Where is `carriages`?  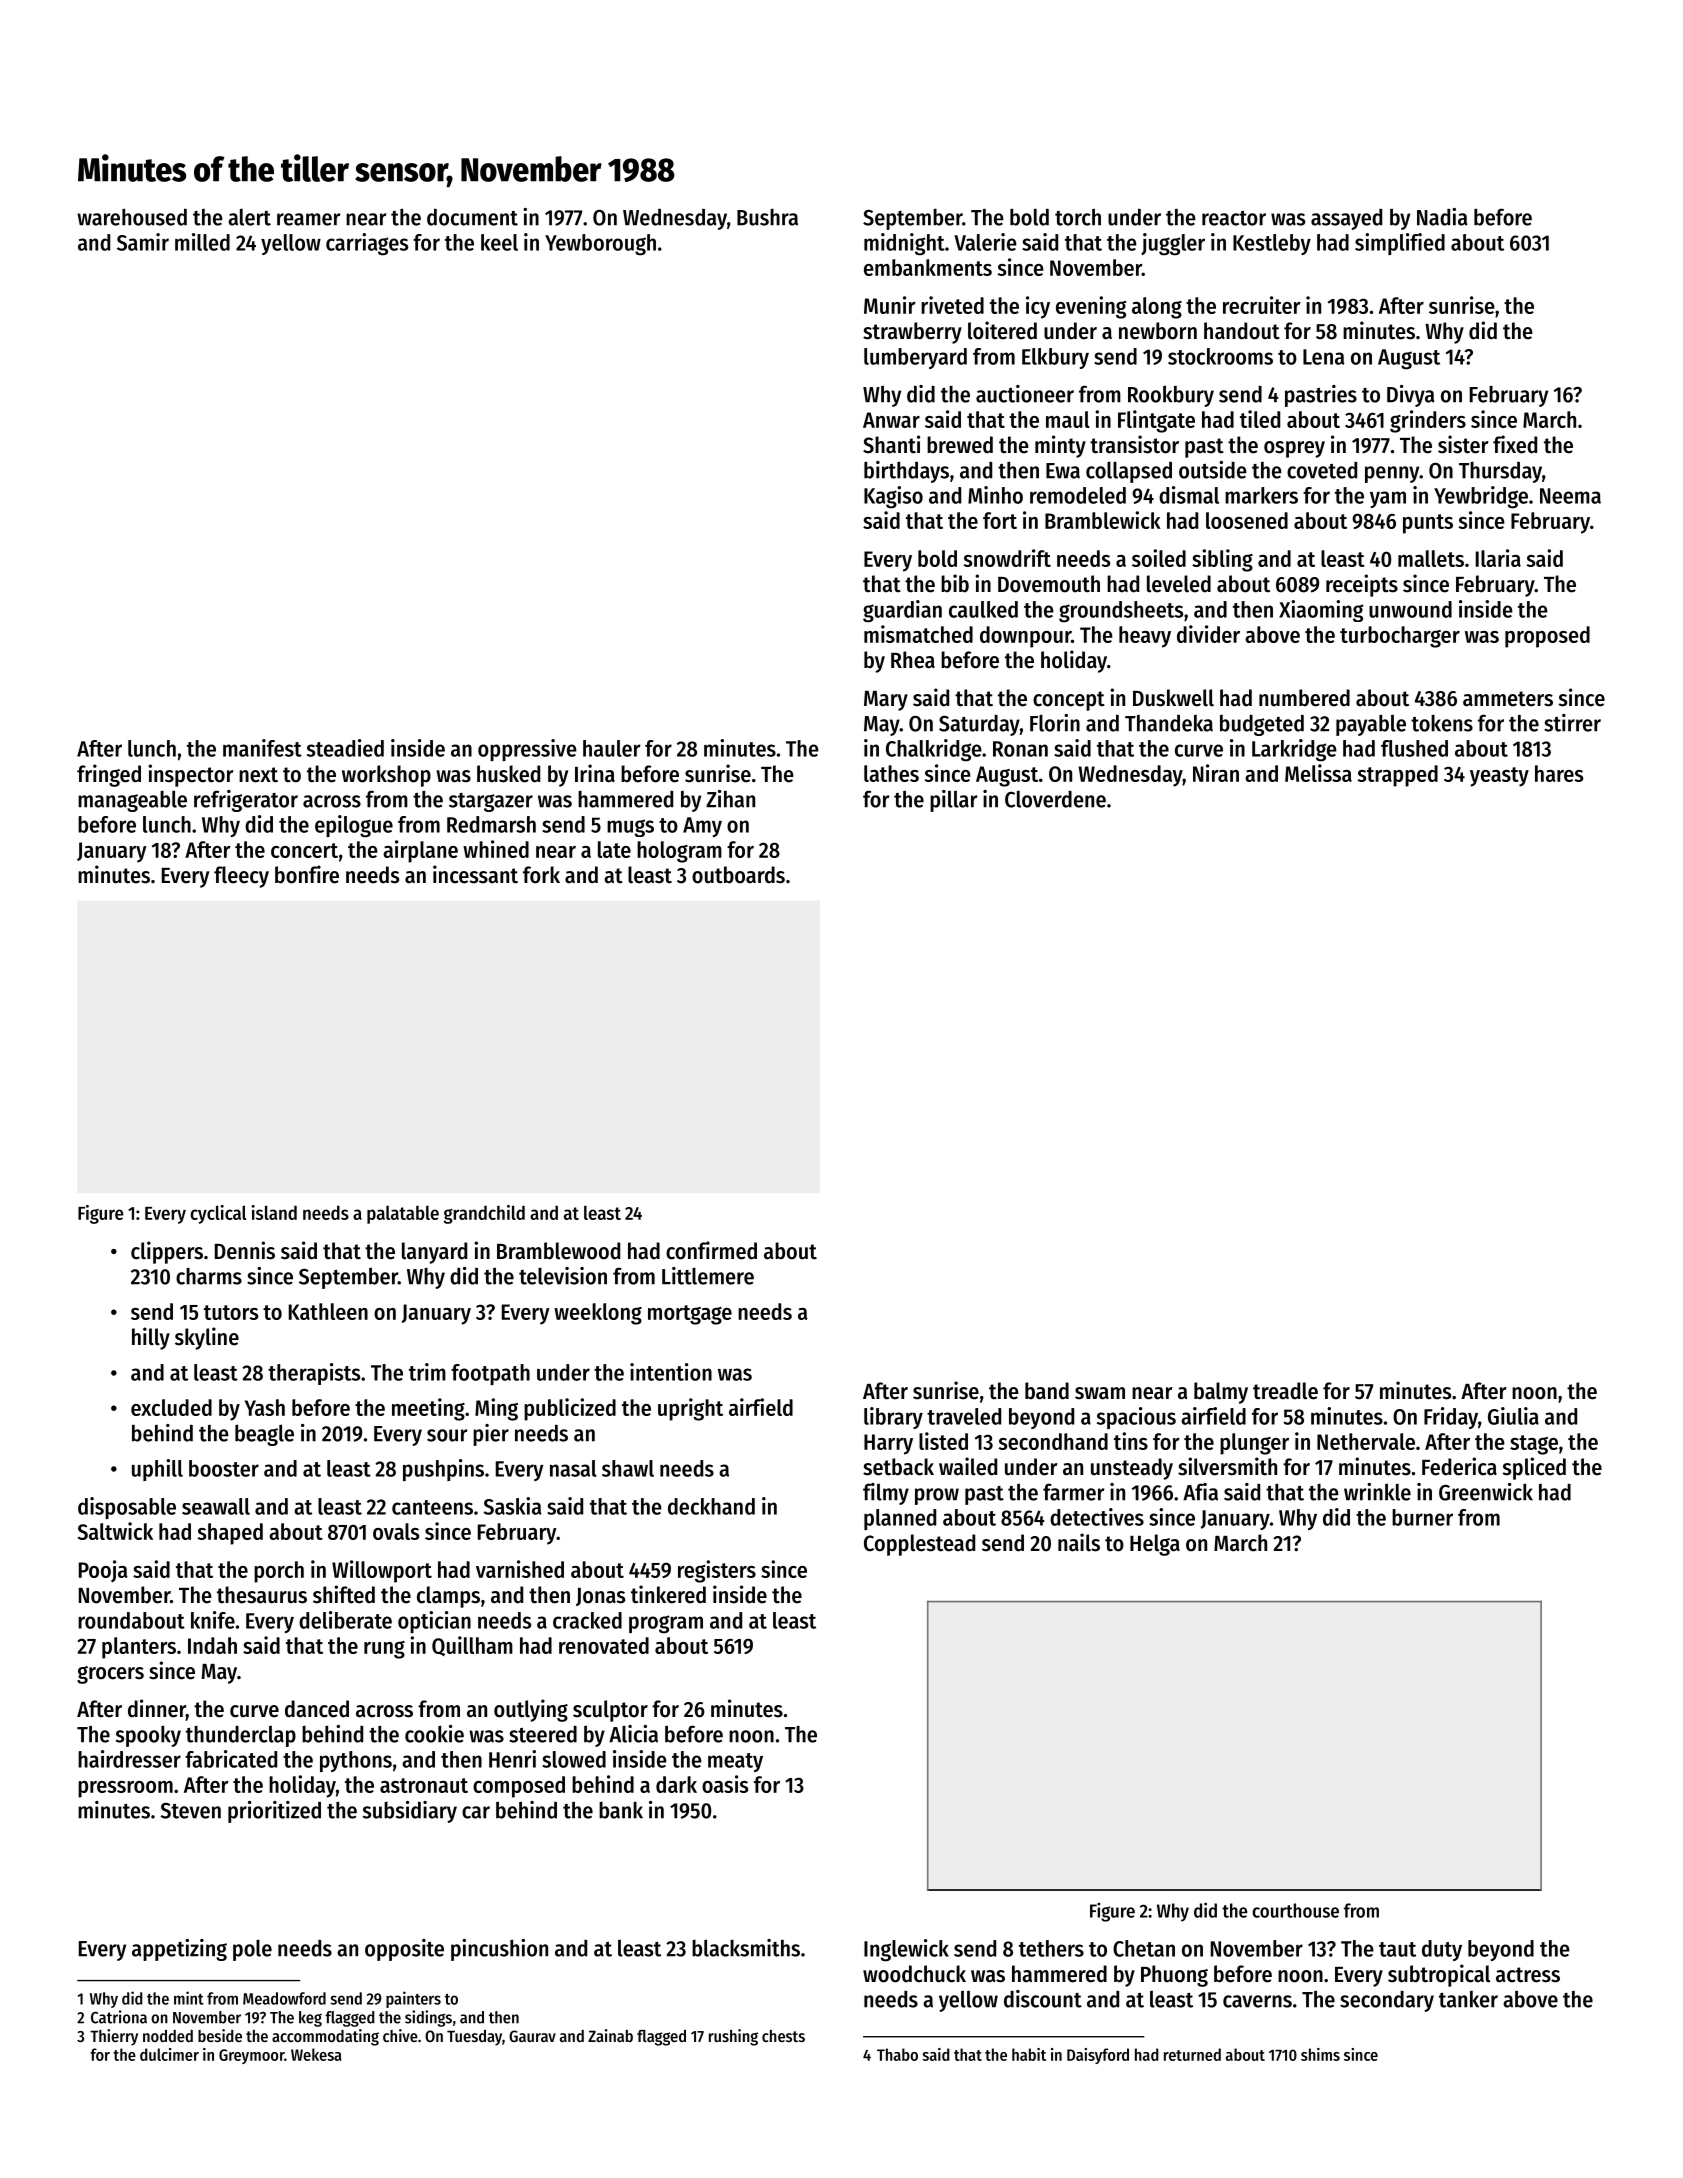 carriages is located at coordinates (367, 244).
